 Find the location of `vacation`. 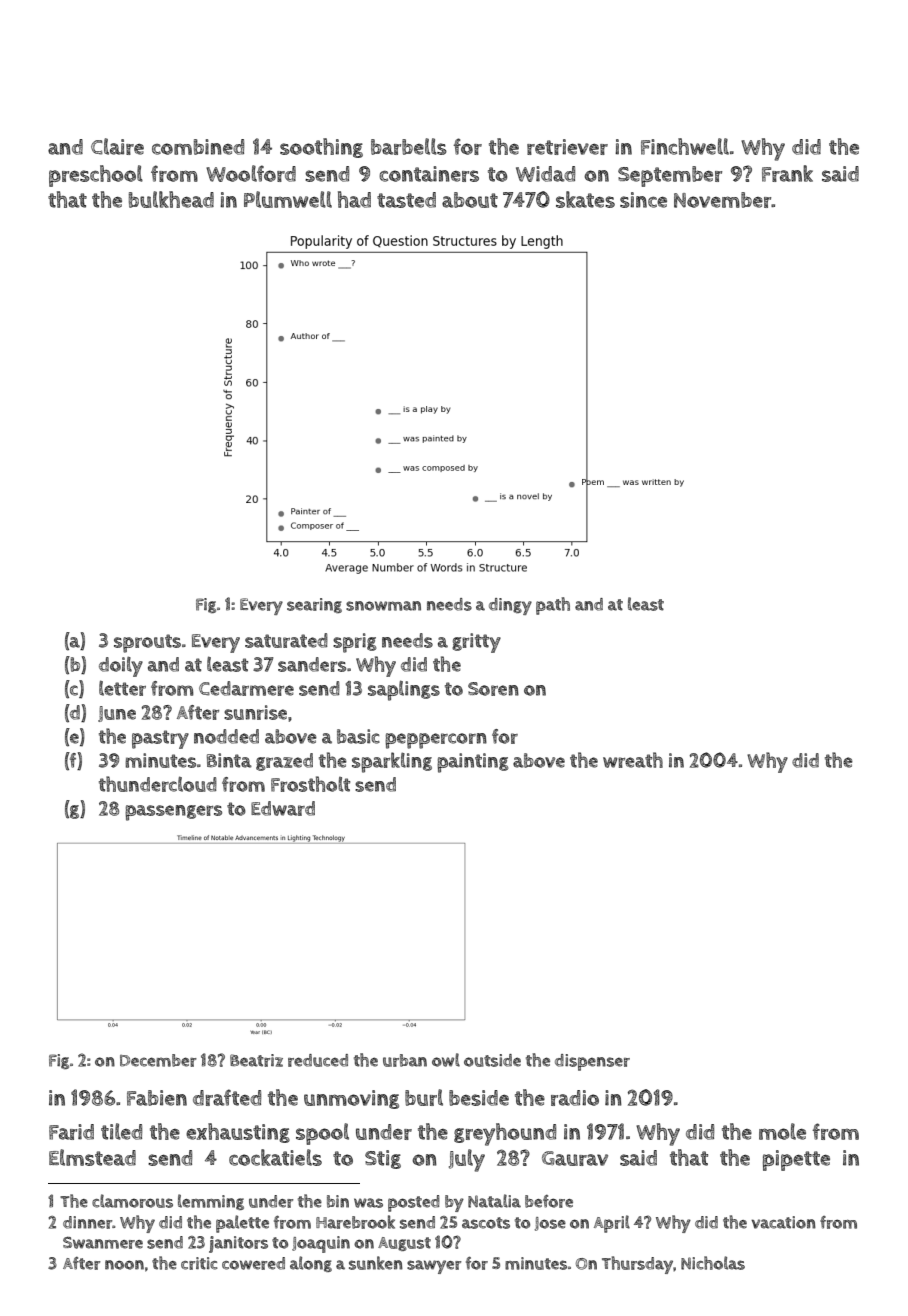

vacation is located at coordinates (783, 1222).
